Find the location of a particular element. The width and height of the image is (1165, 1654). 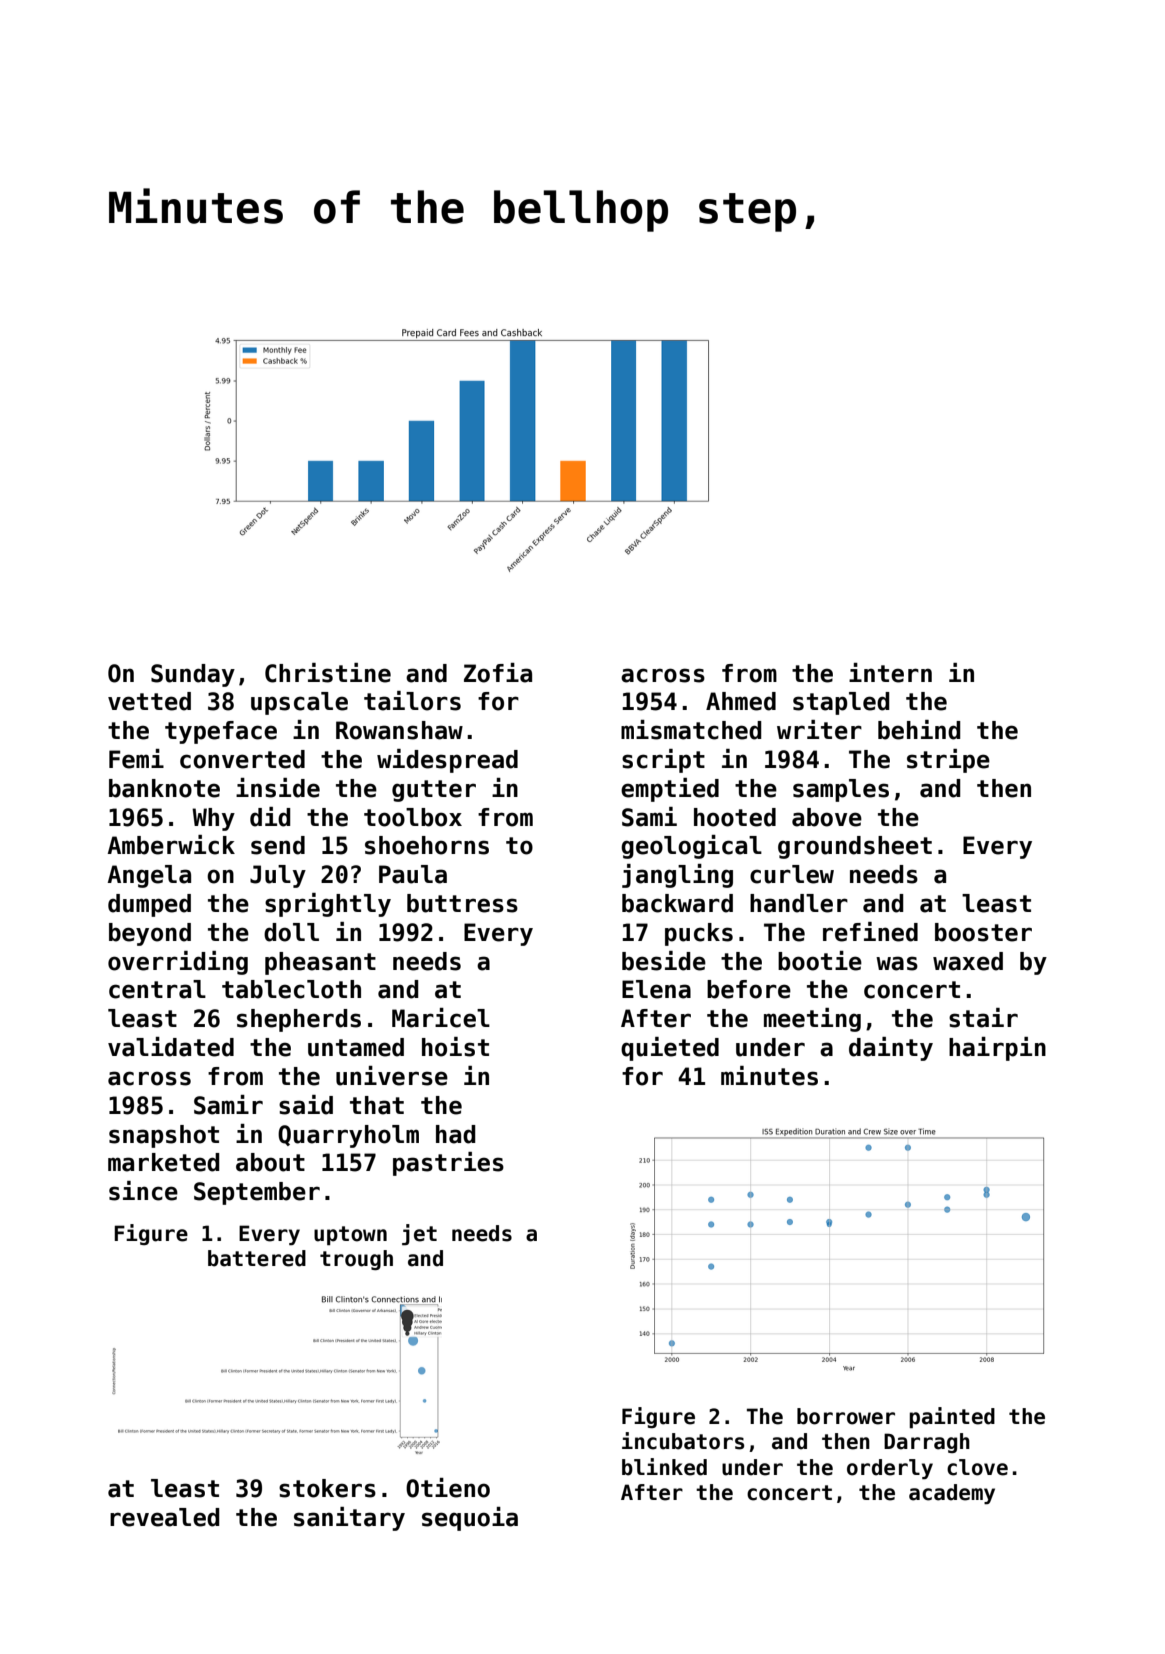

revealed is located at coordinates (165, 1517).
